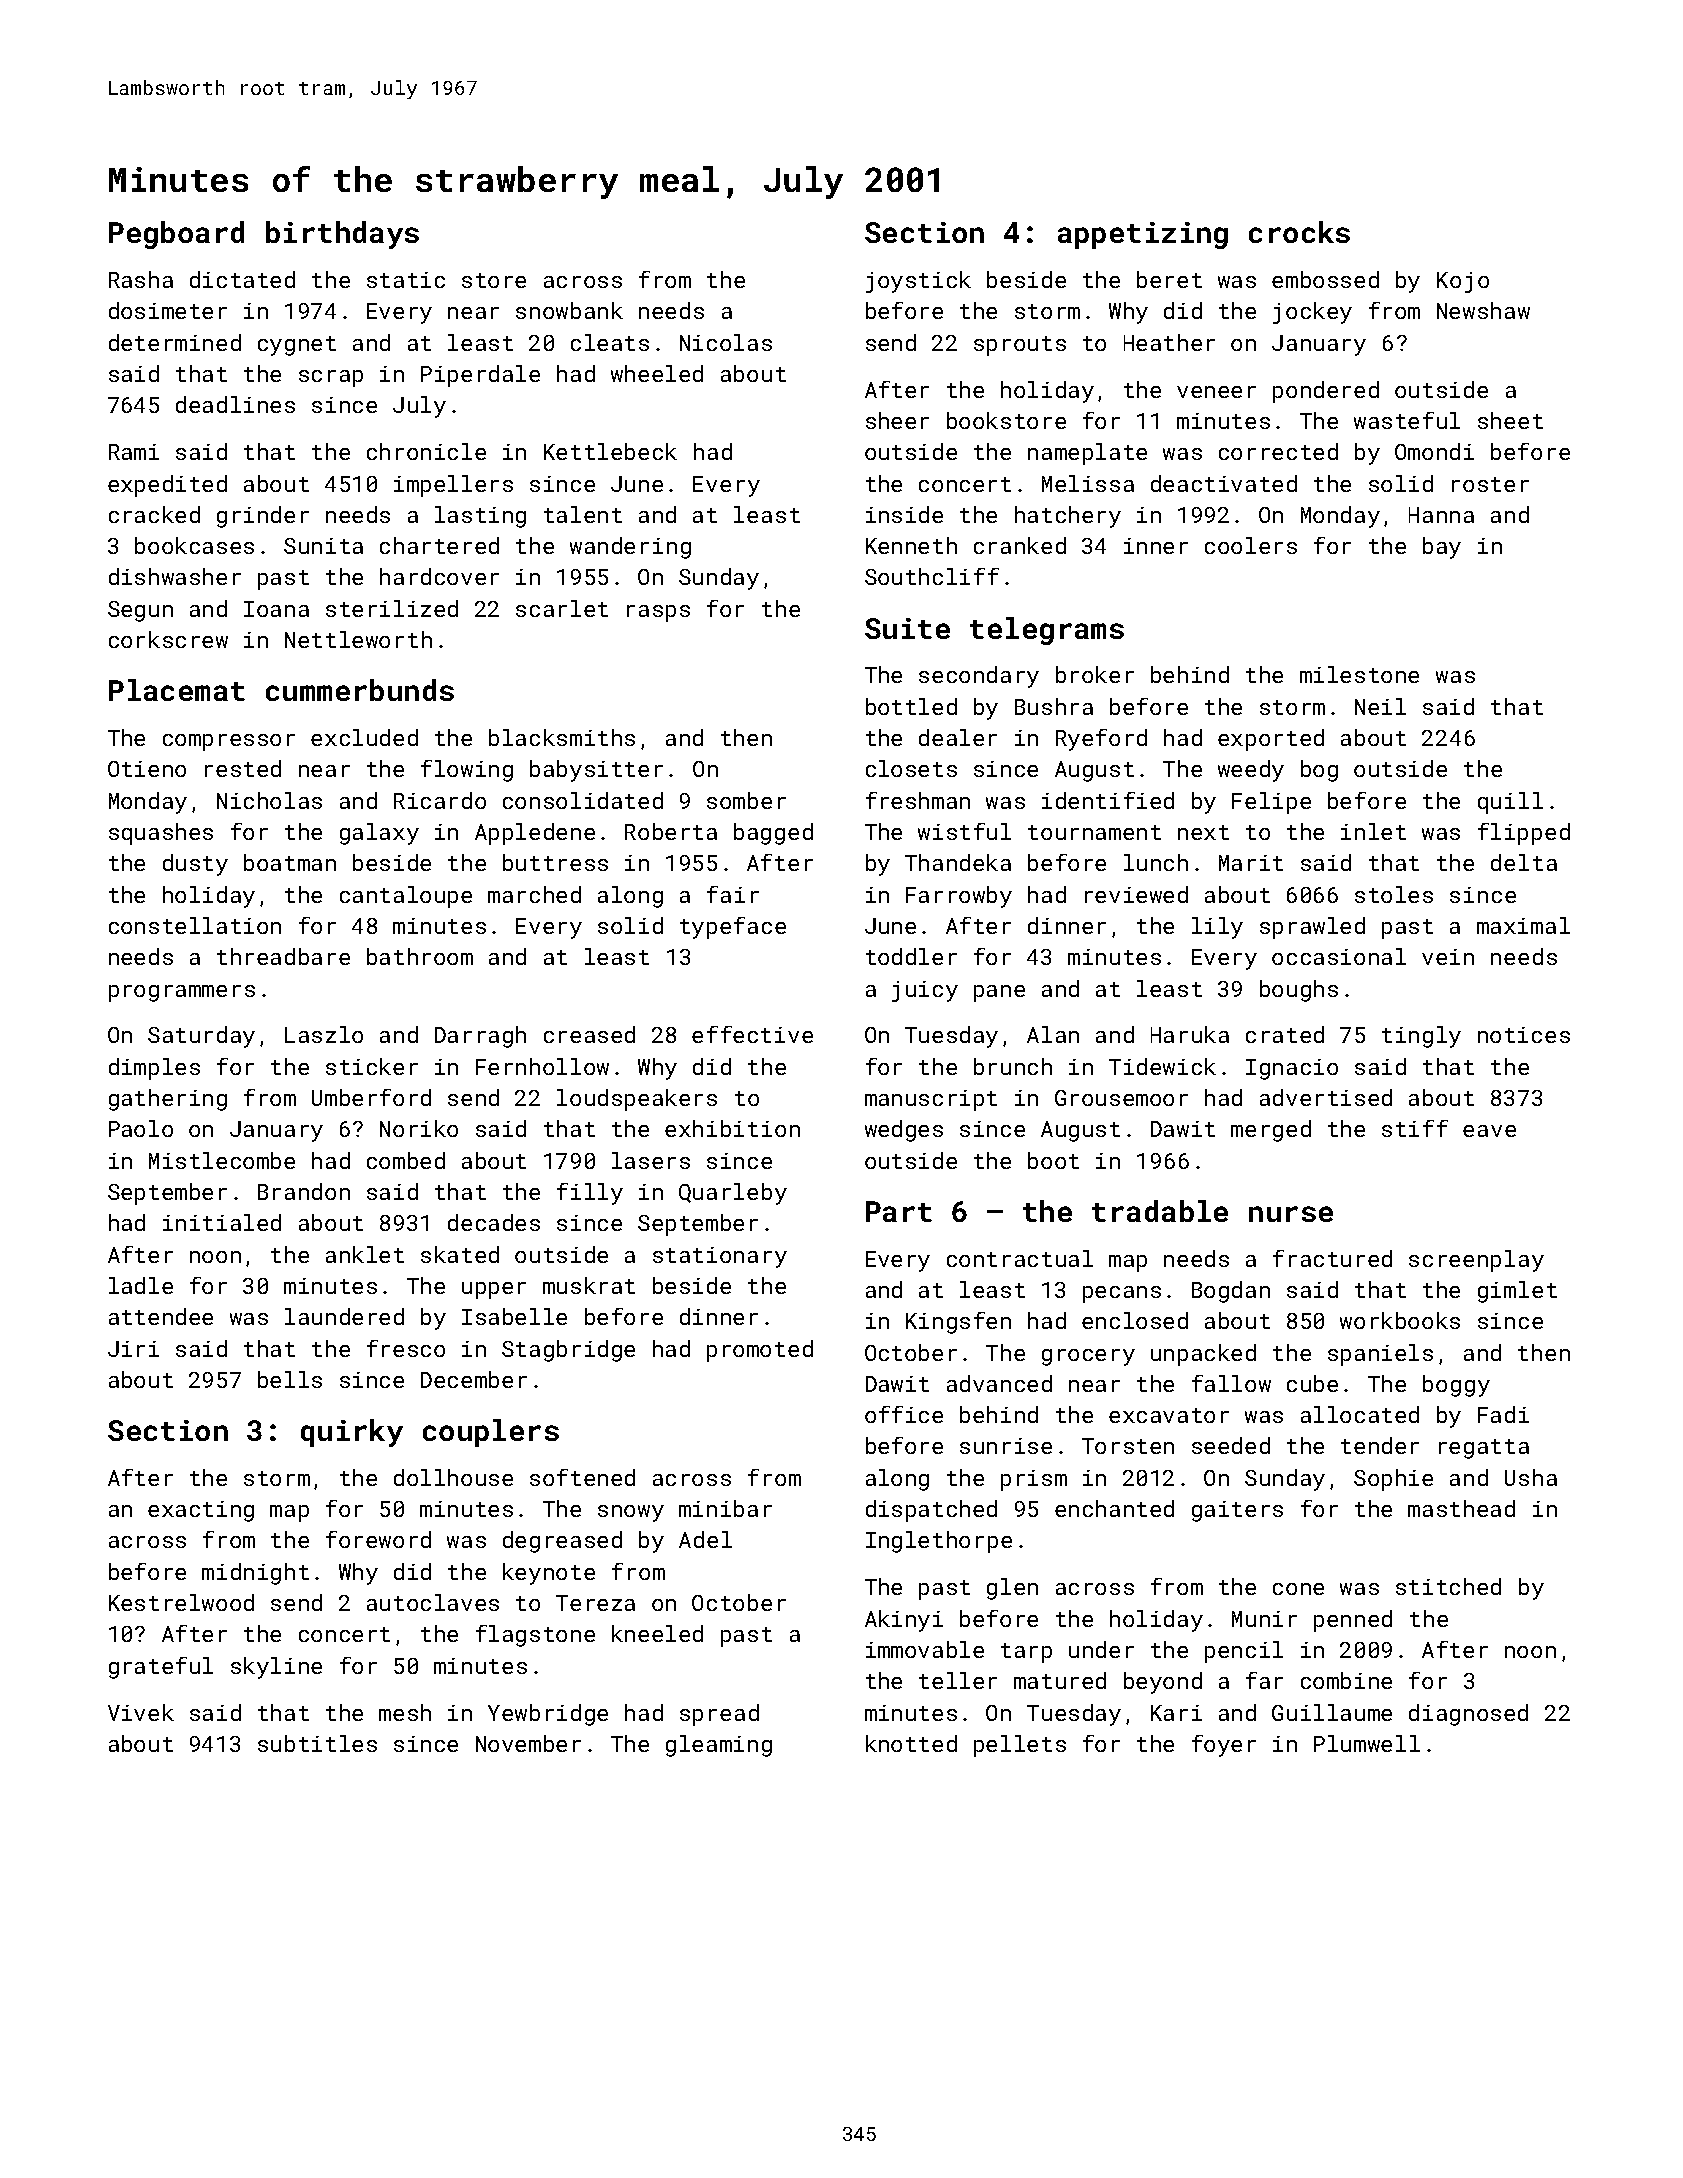 This screenshot has width=1683, height=2178. I want to click on Sophie, so click(1393, 1480).
